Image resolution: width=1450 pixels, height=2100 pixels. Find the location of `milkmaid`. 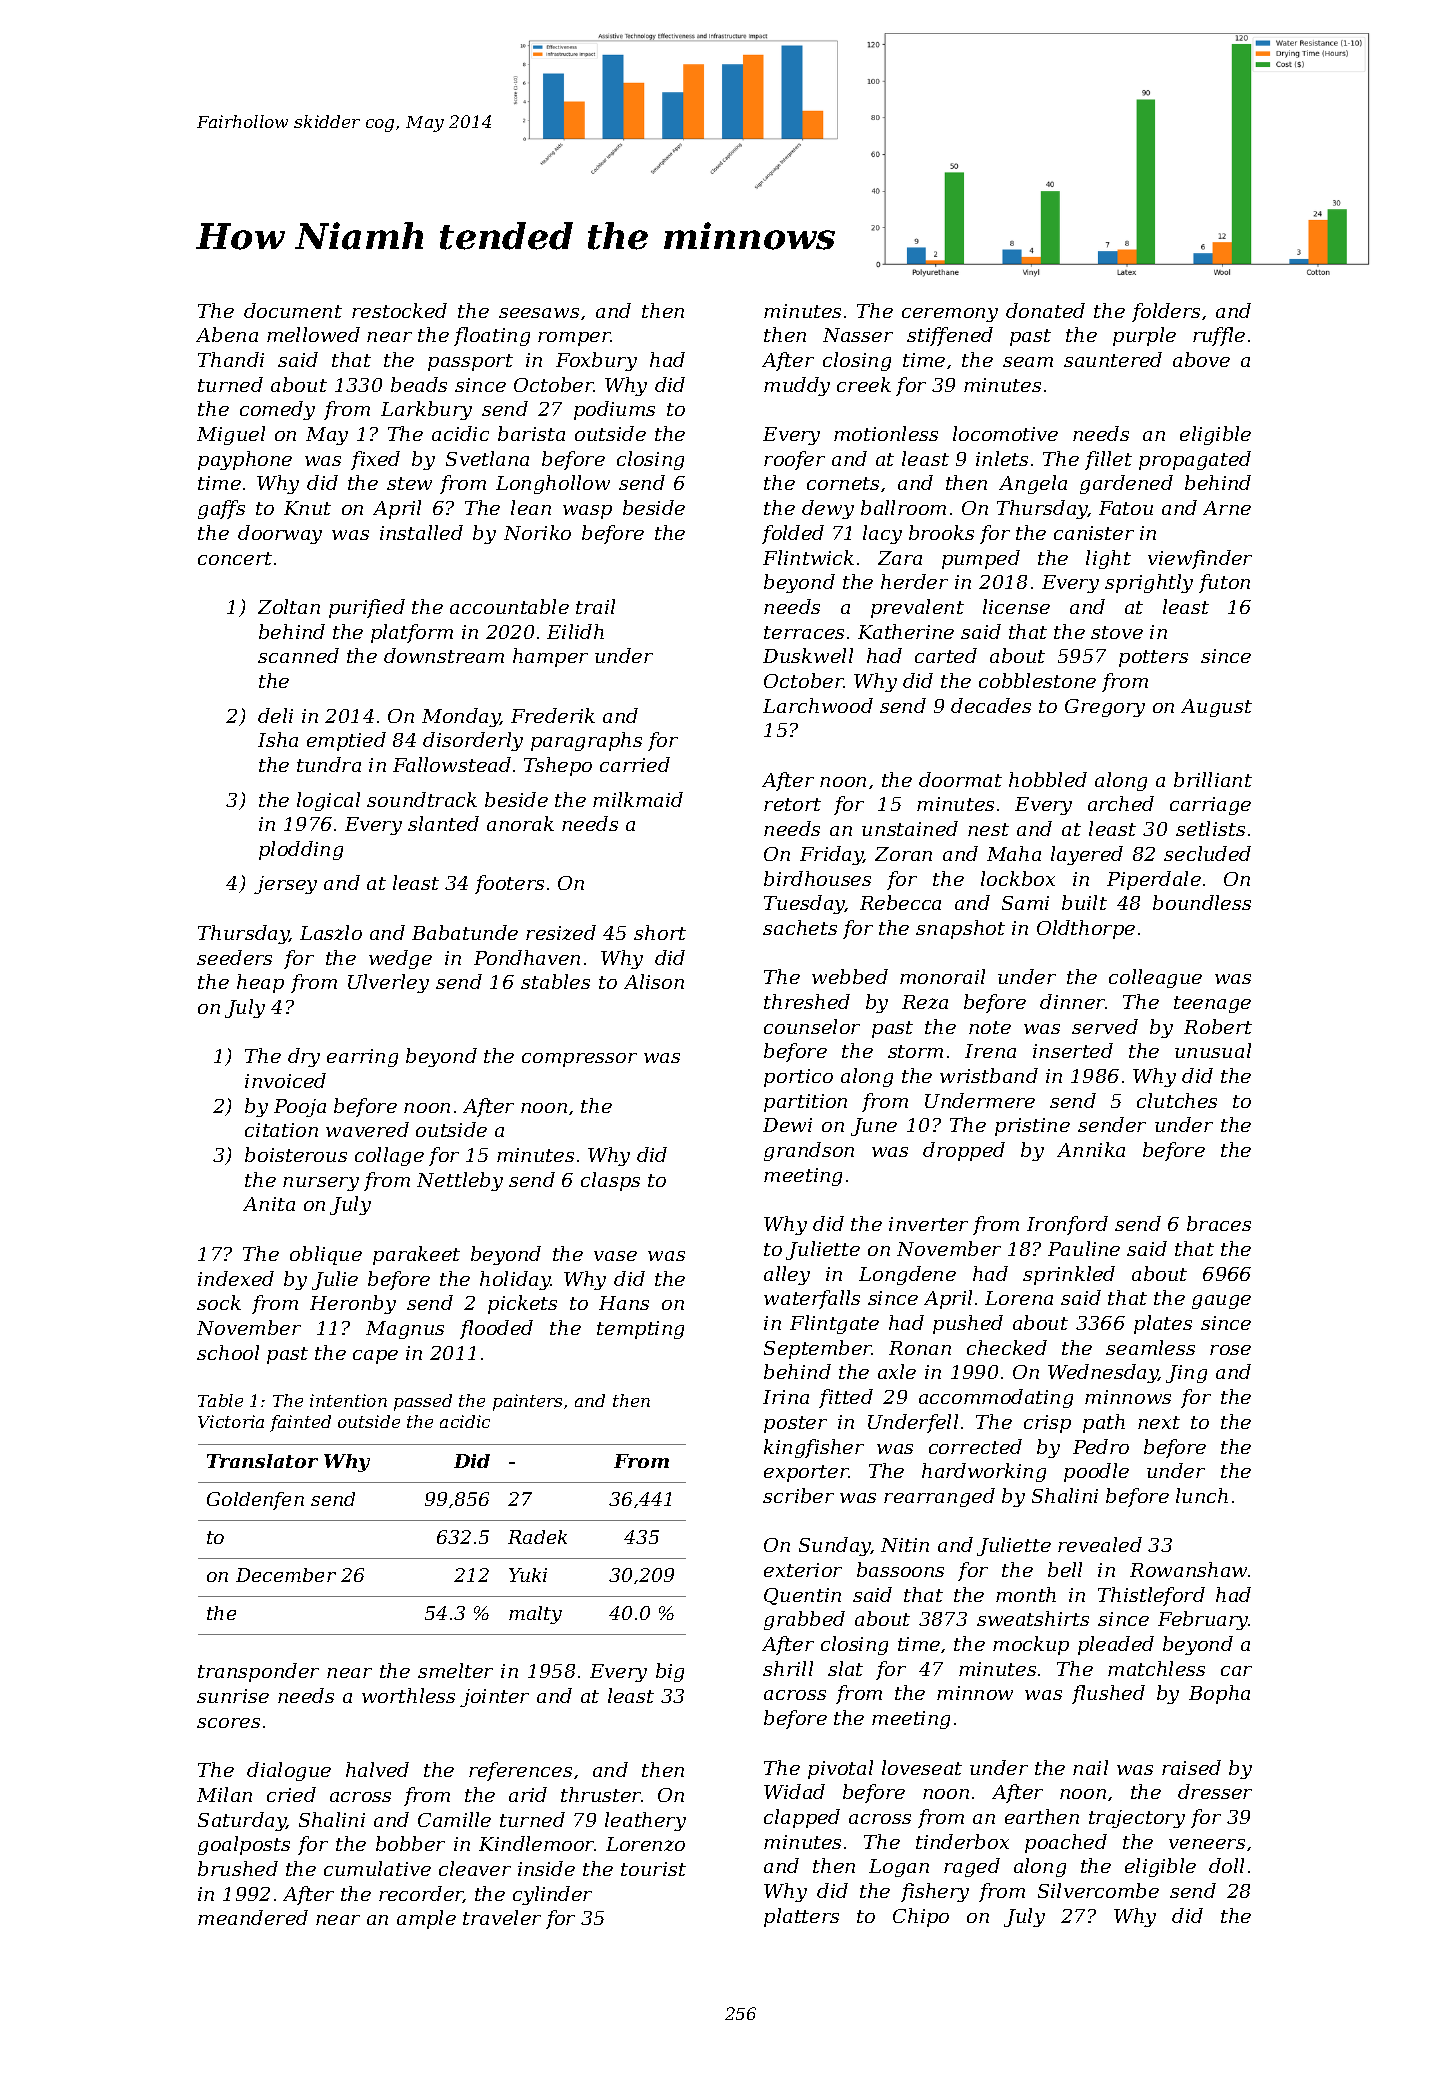

milkmaid is located at coordinates (638, 799).
